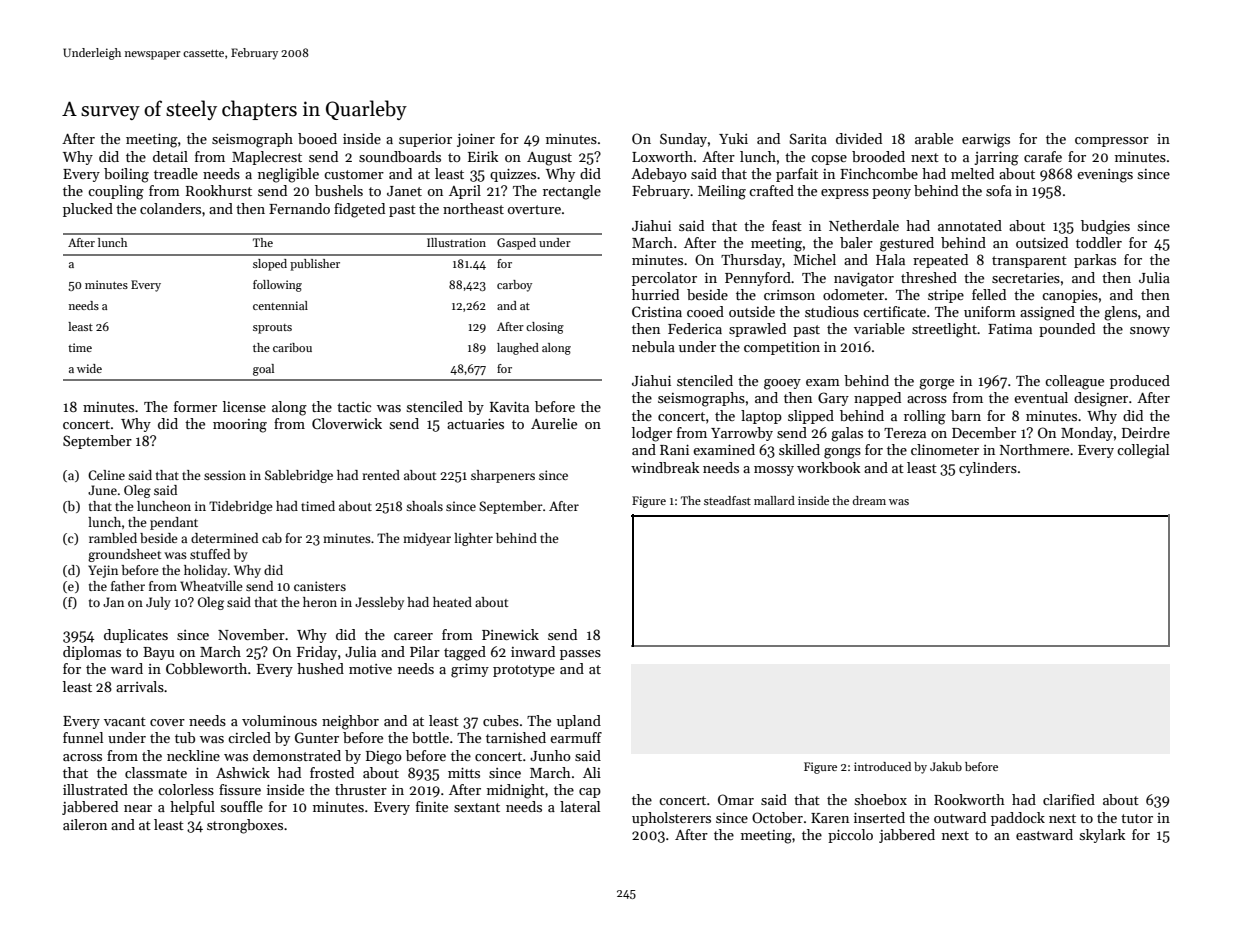  I want to click on voluminous, so click(279, 720).
